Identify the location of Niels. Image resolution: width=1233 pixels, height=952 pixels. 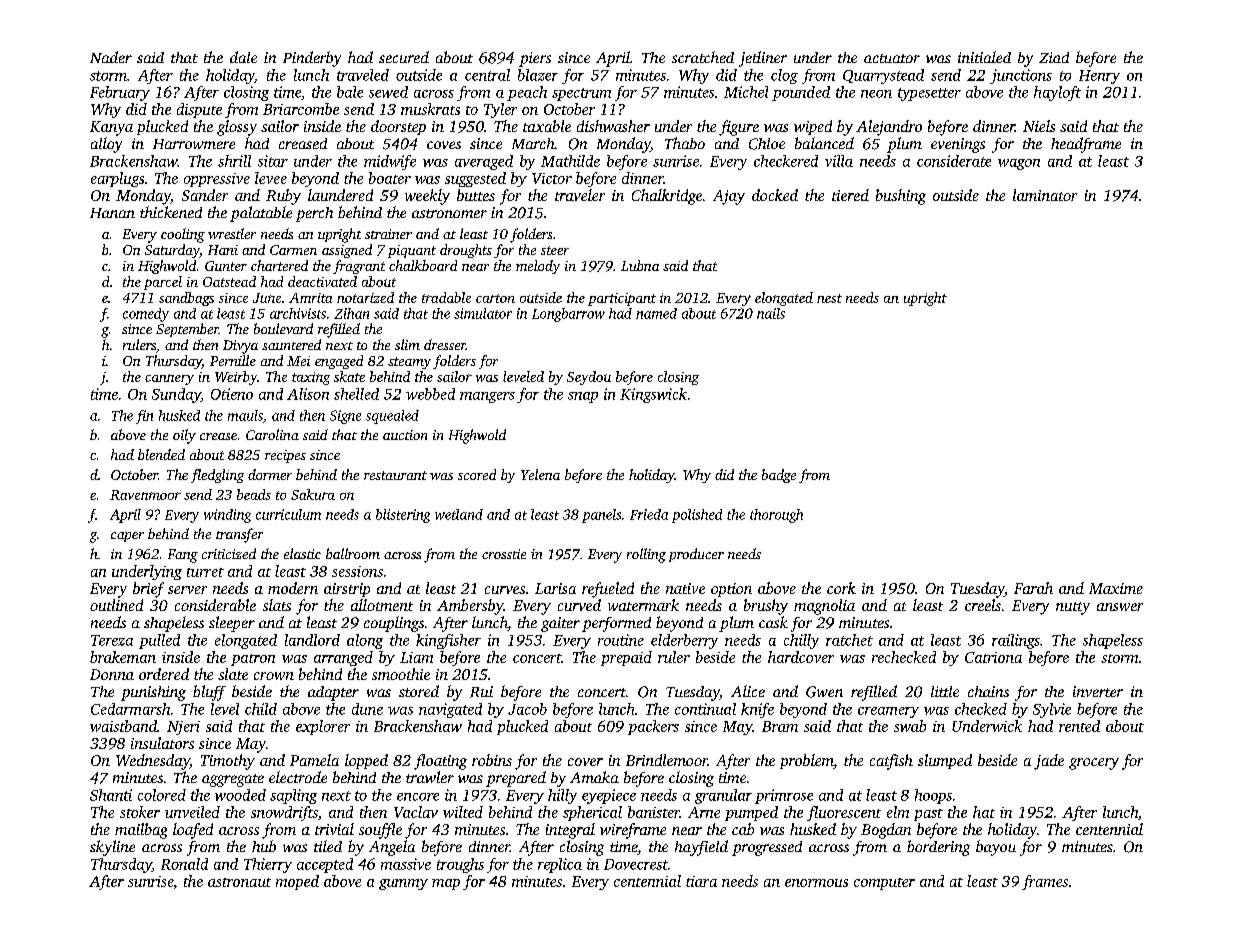
(1039, 126).
